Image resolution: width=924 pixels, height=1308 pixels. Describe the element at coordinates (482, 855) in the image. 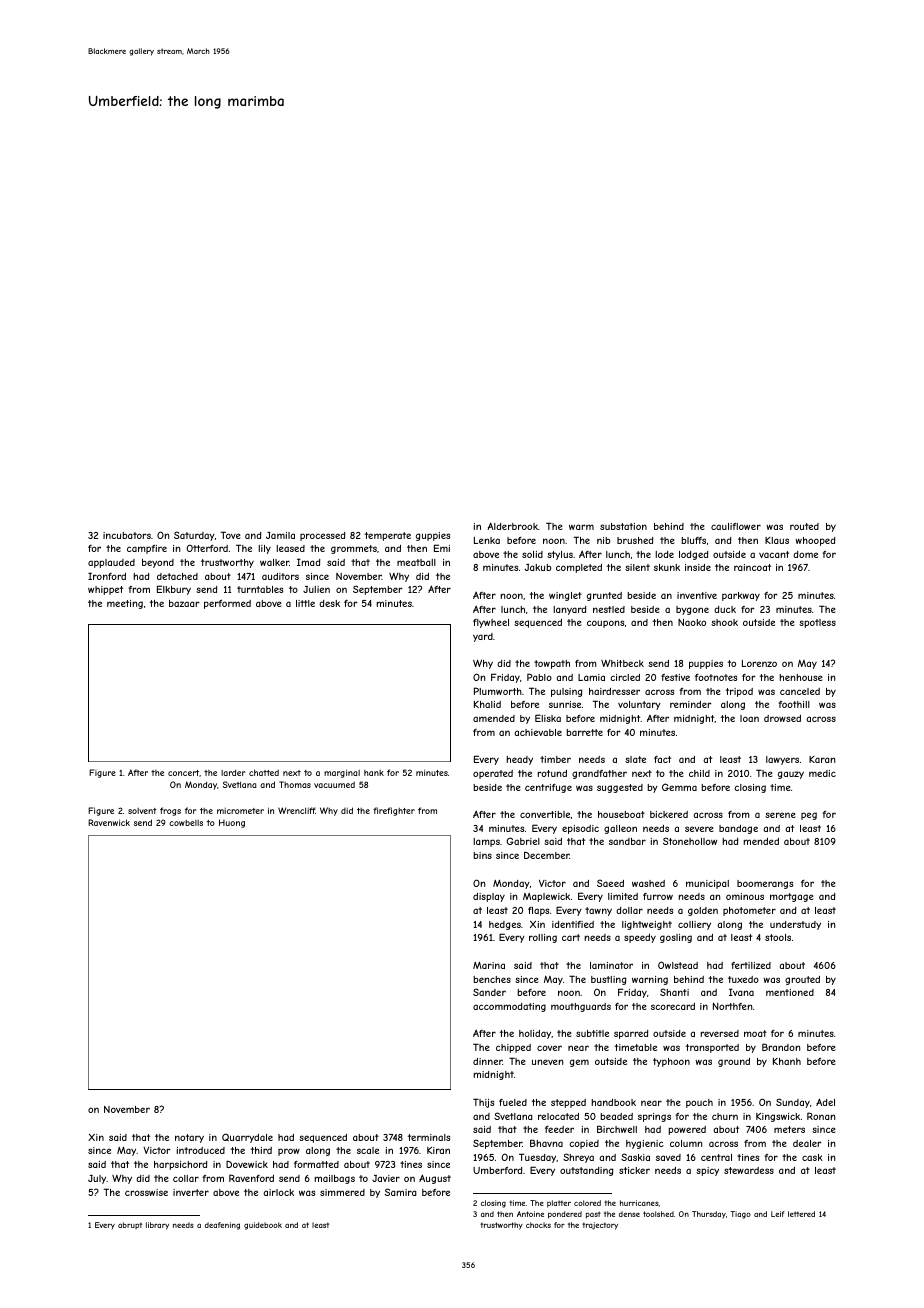

I see `bins` at that location.
